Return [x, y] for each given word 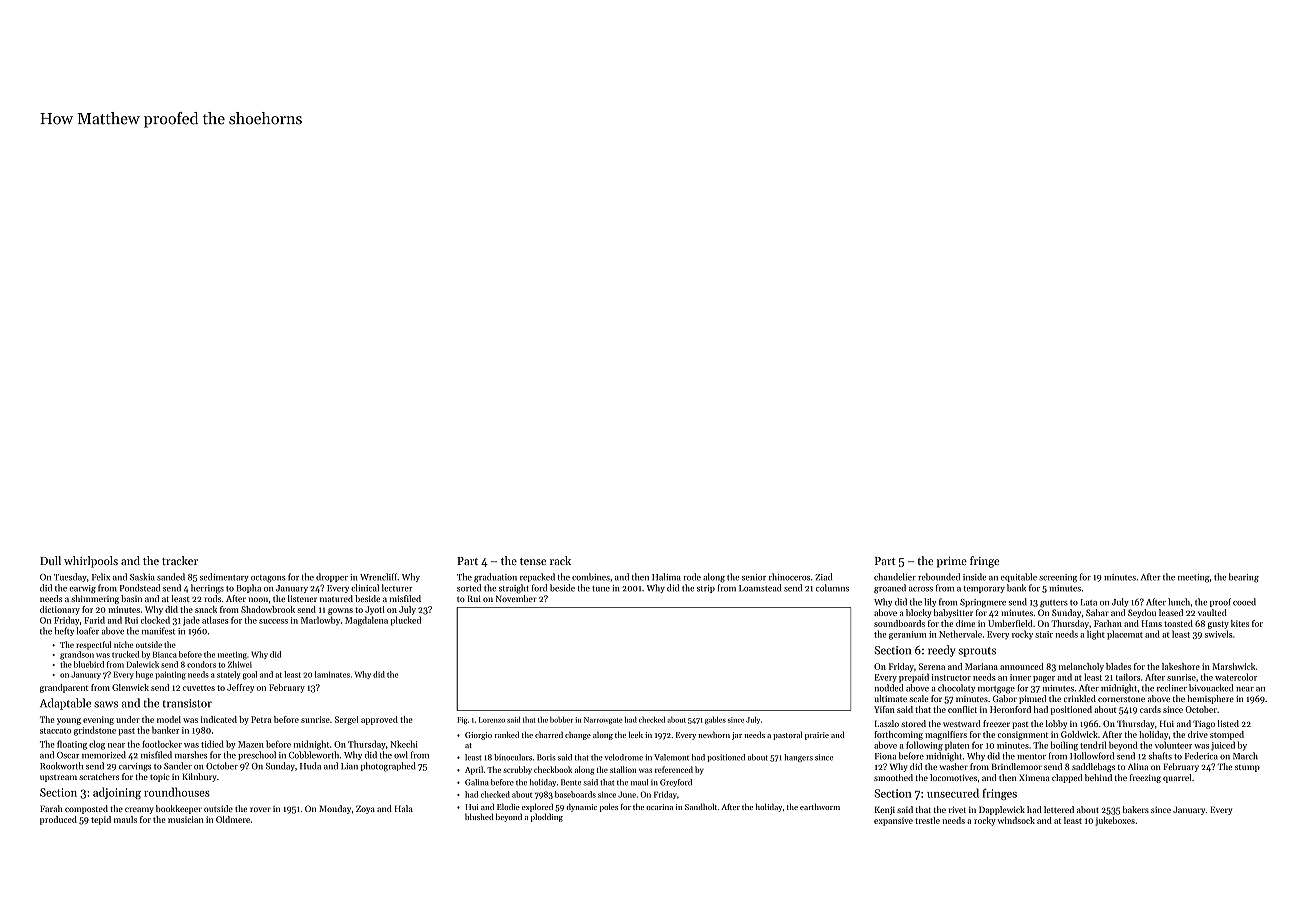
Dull [50, 560]
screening [1058, 578]
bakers [1136, 809]
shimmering [95, 599]
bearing [1244, 578]
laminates [332, 674]
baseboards [575, 794]
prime [952, 562]
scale [919, 698]
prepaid [914, 678]
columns [832, 588]
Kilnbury [199, 777]
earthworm [820, 807]
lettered [1059, 809]
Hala [404, 808]
